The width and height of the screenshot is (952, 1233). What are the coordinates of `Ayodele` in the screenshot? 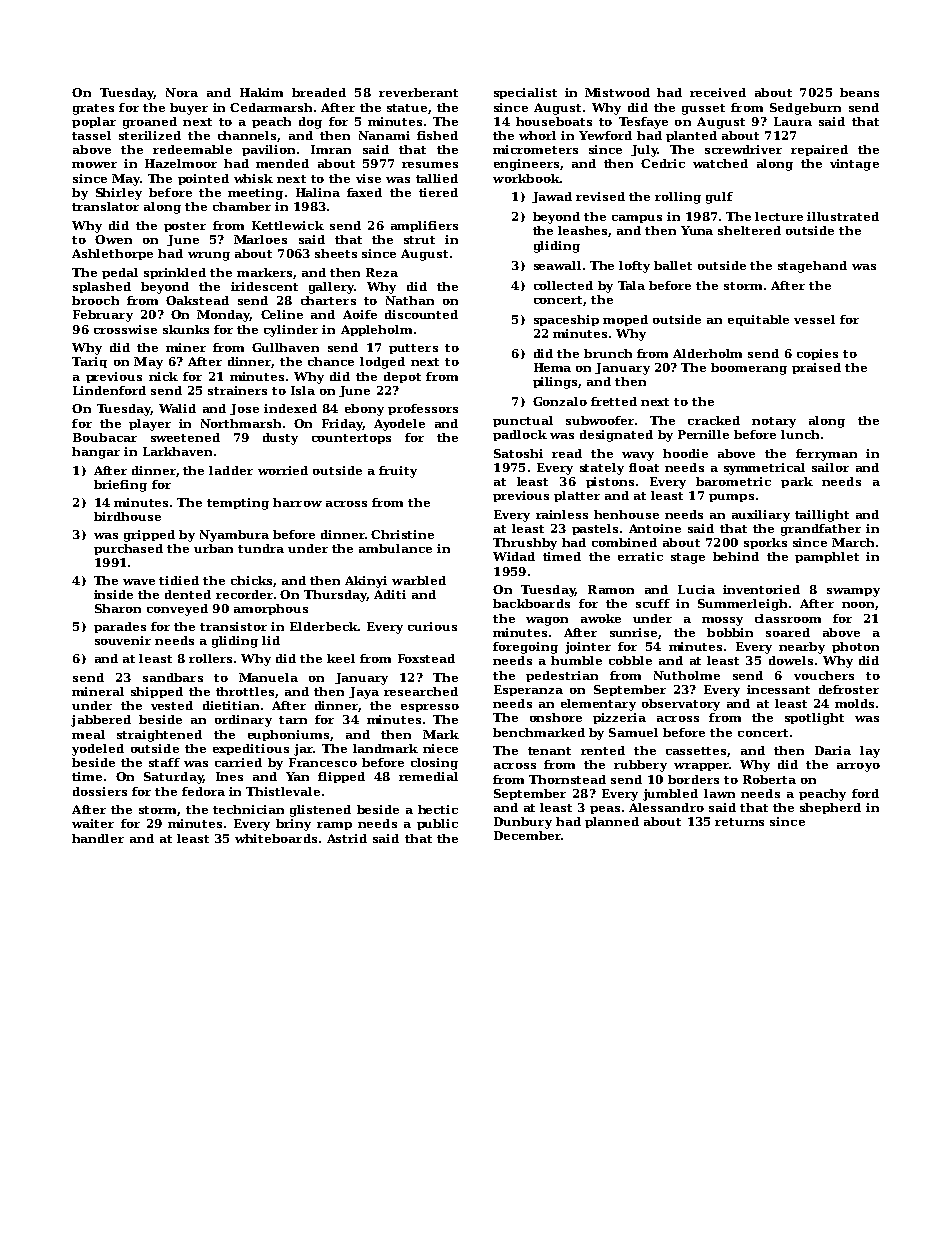 It's located at (399, 425).
